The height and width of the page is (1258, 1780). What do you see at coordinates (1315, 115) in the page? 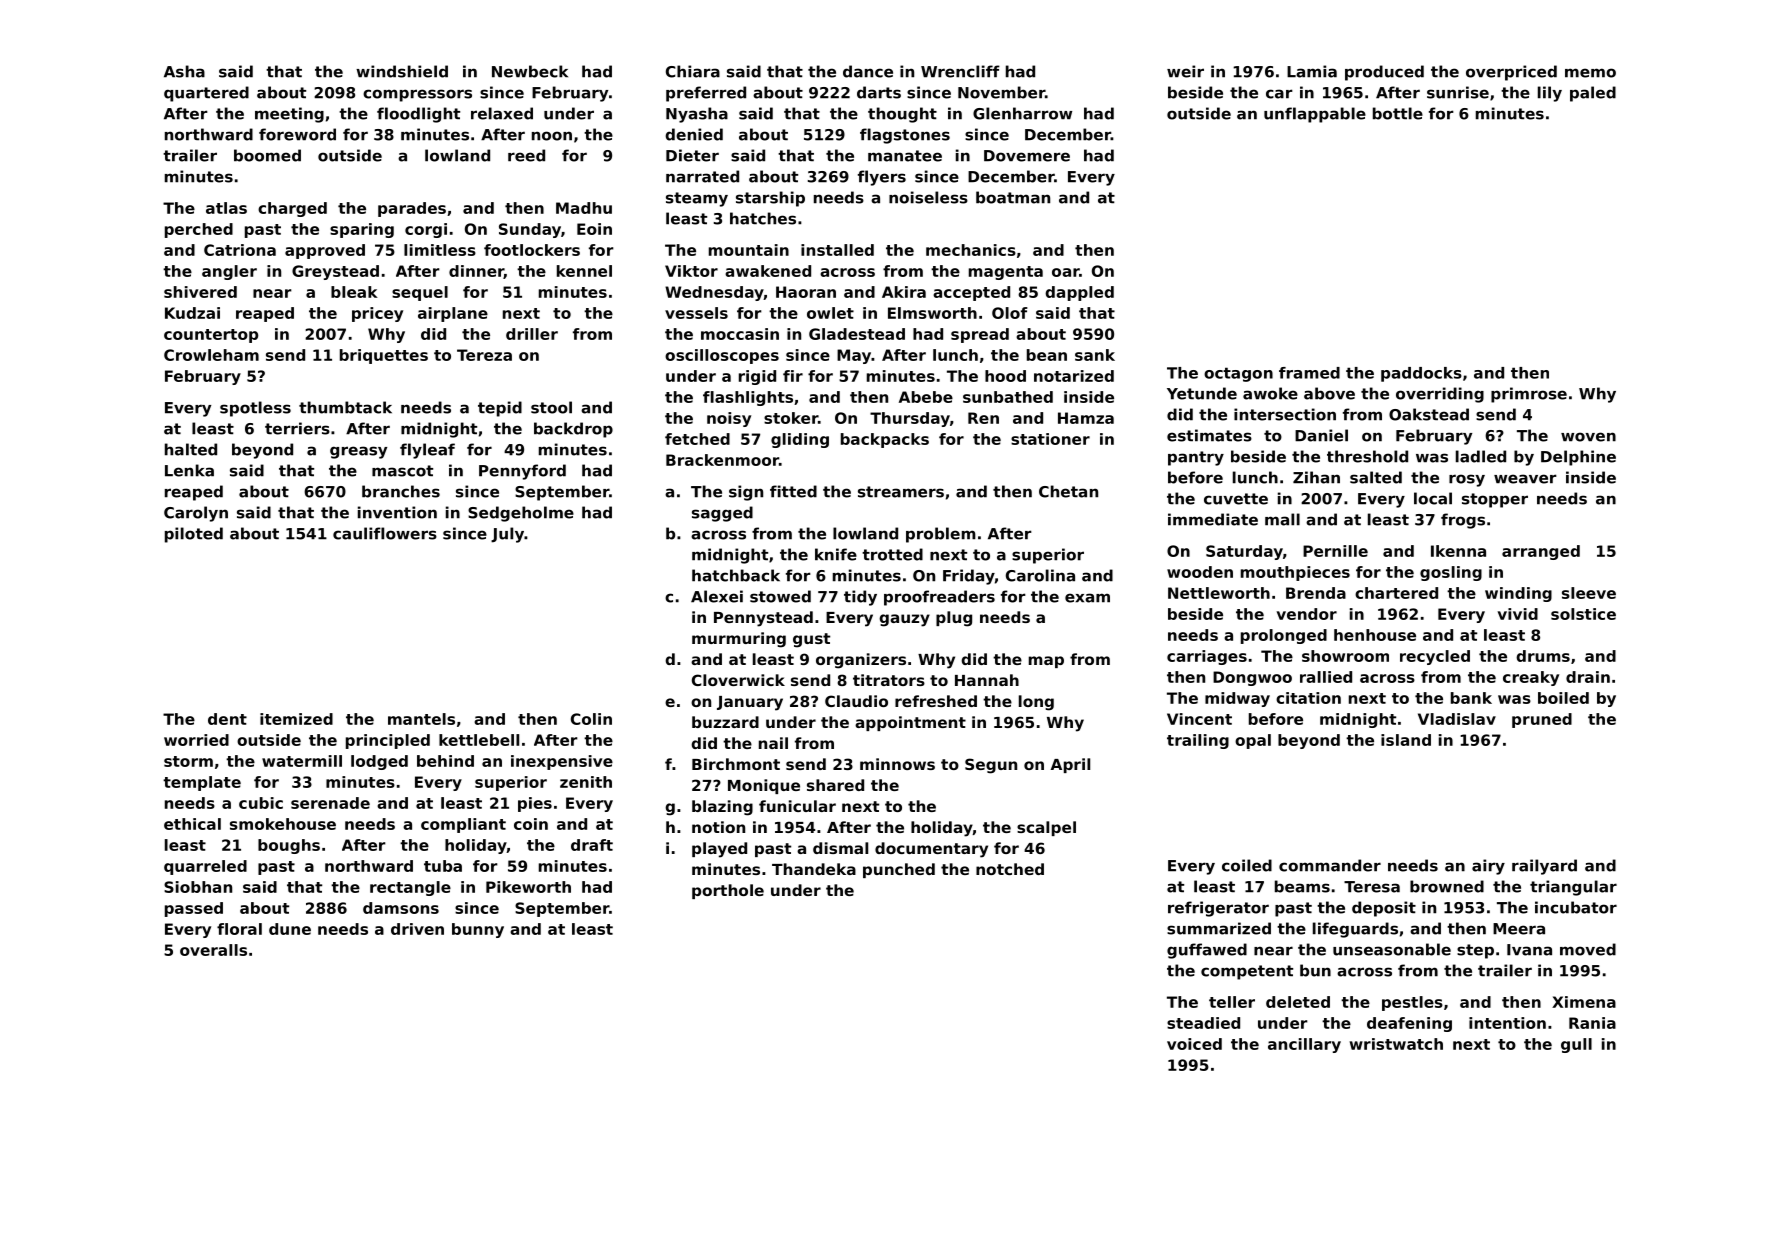
I see `unflappable` at bounding box center [1315, 115].
